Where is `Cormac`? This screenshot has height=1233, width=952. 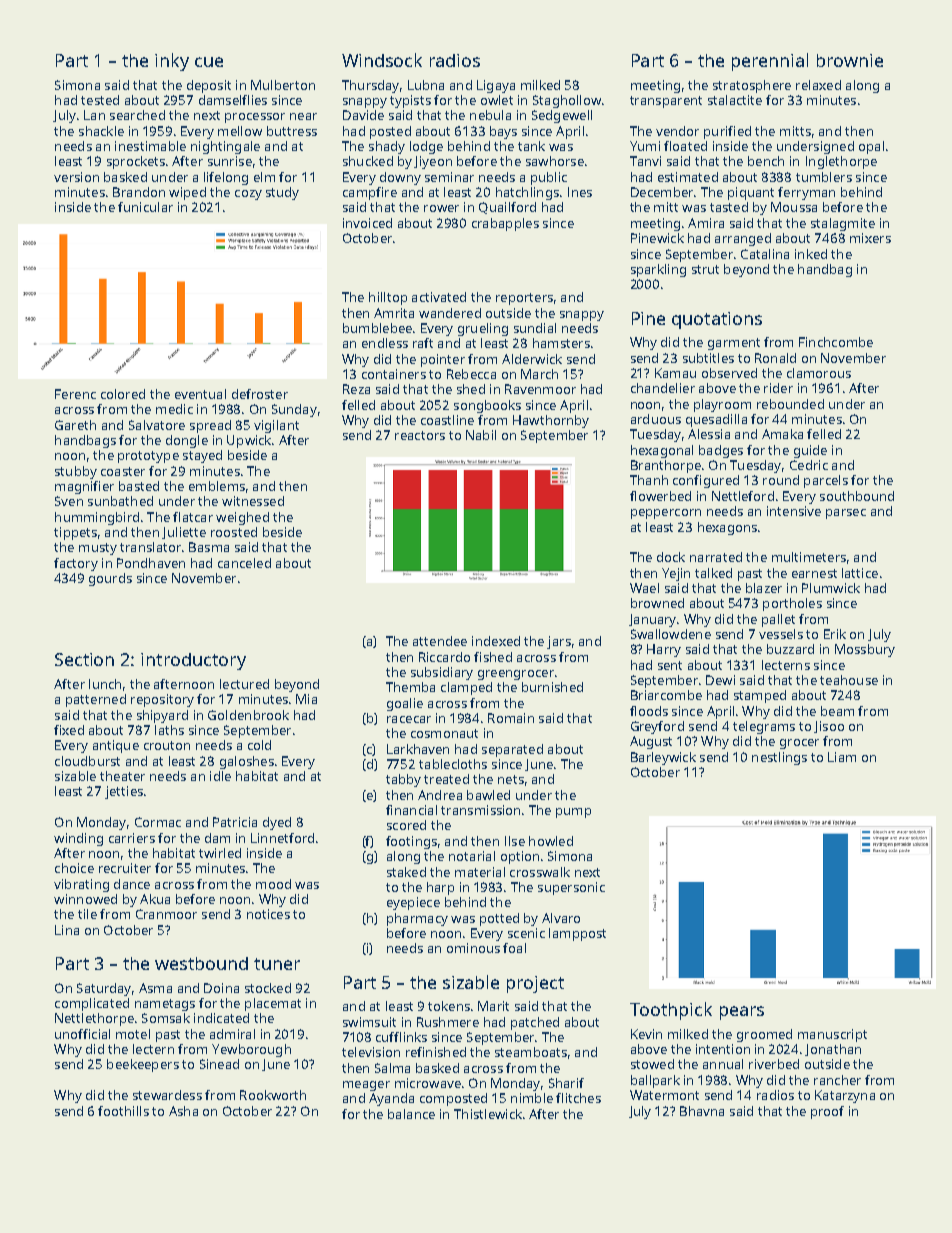
Cormac is located at coordinates (158, 822).
